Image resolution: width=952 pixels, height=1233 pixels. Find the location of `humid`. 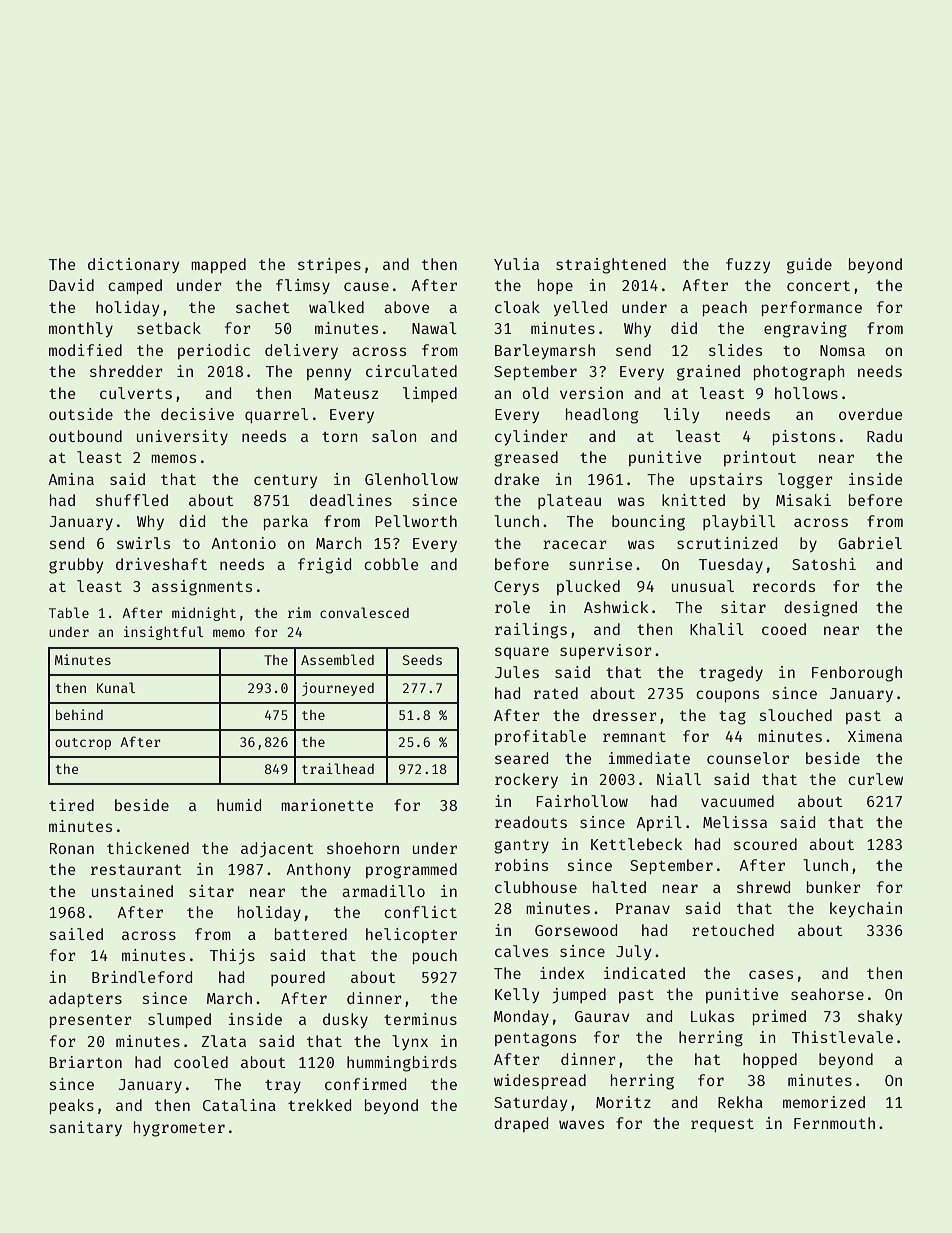

humid is located at coordinates (239, 805).
